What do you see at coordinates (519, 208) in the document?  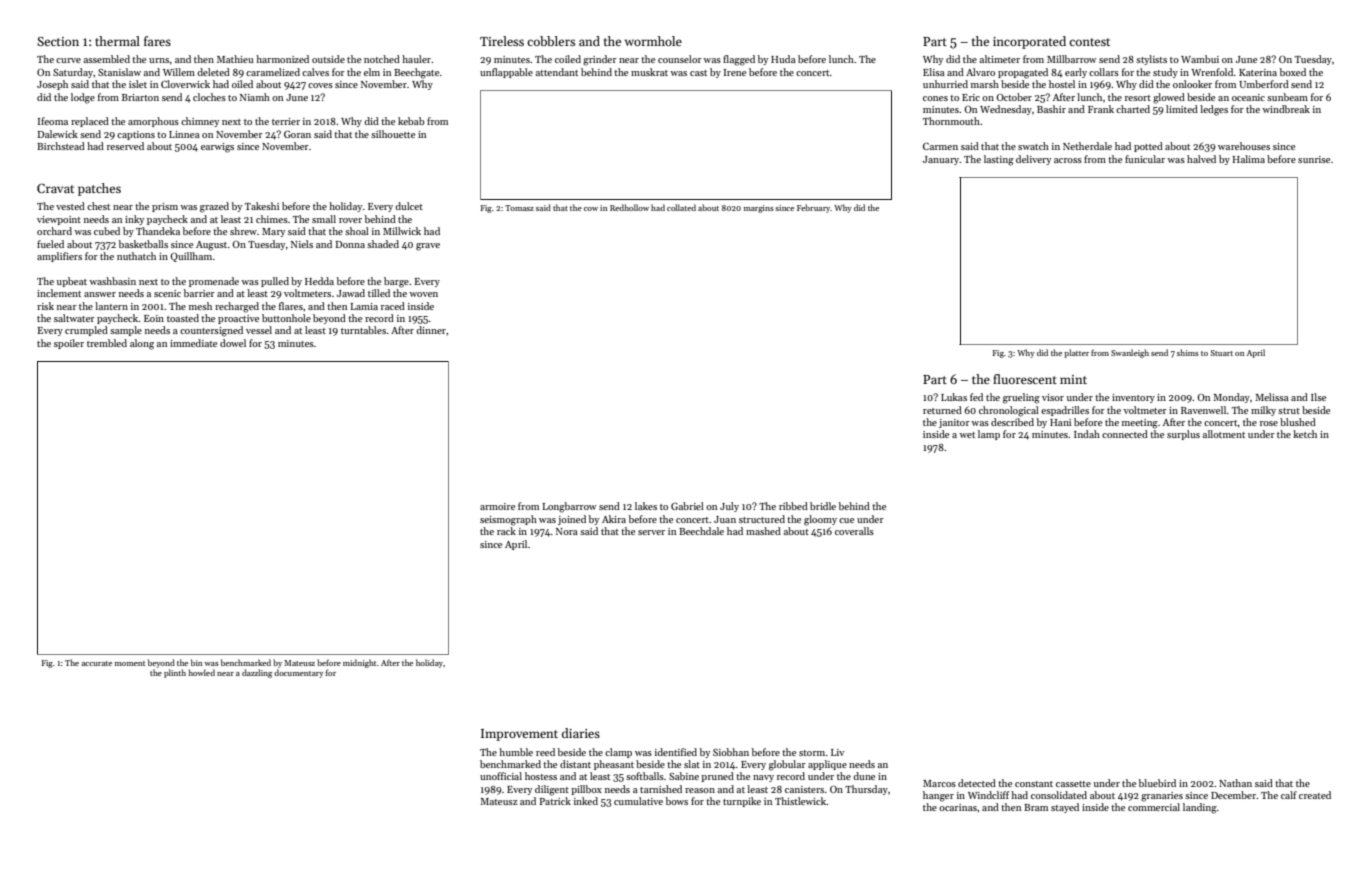 I see `Tomasz` at bounding box center [519, 208].
